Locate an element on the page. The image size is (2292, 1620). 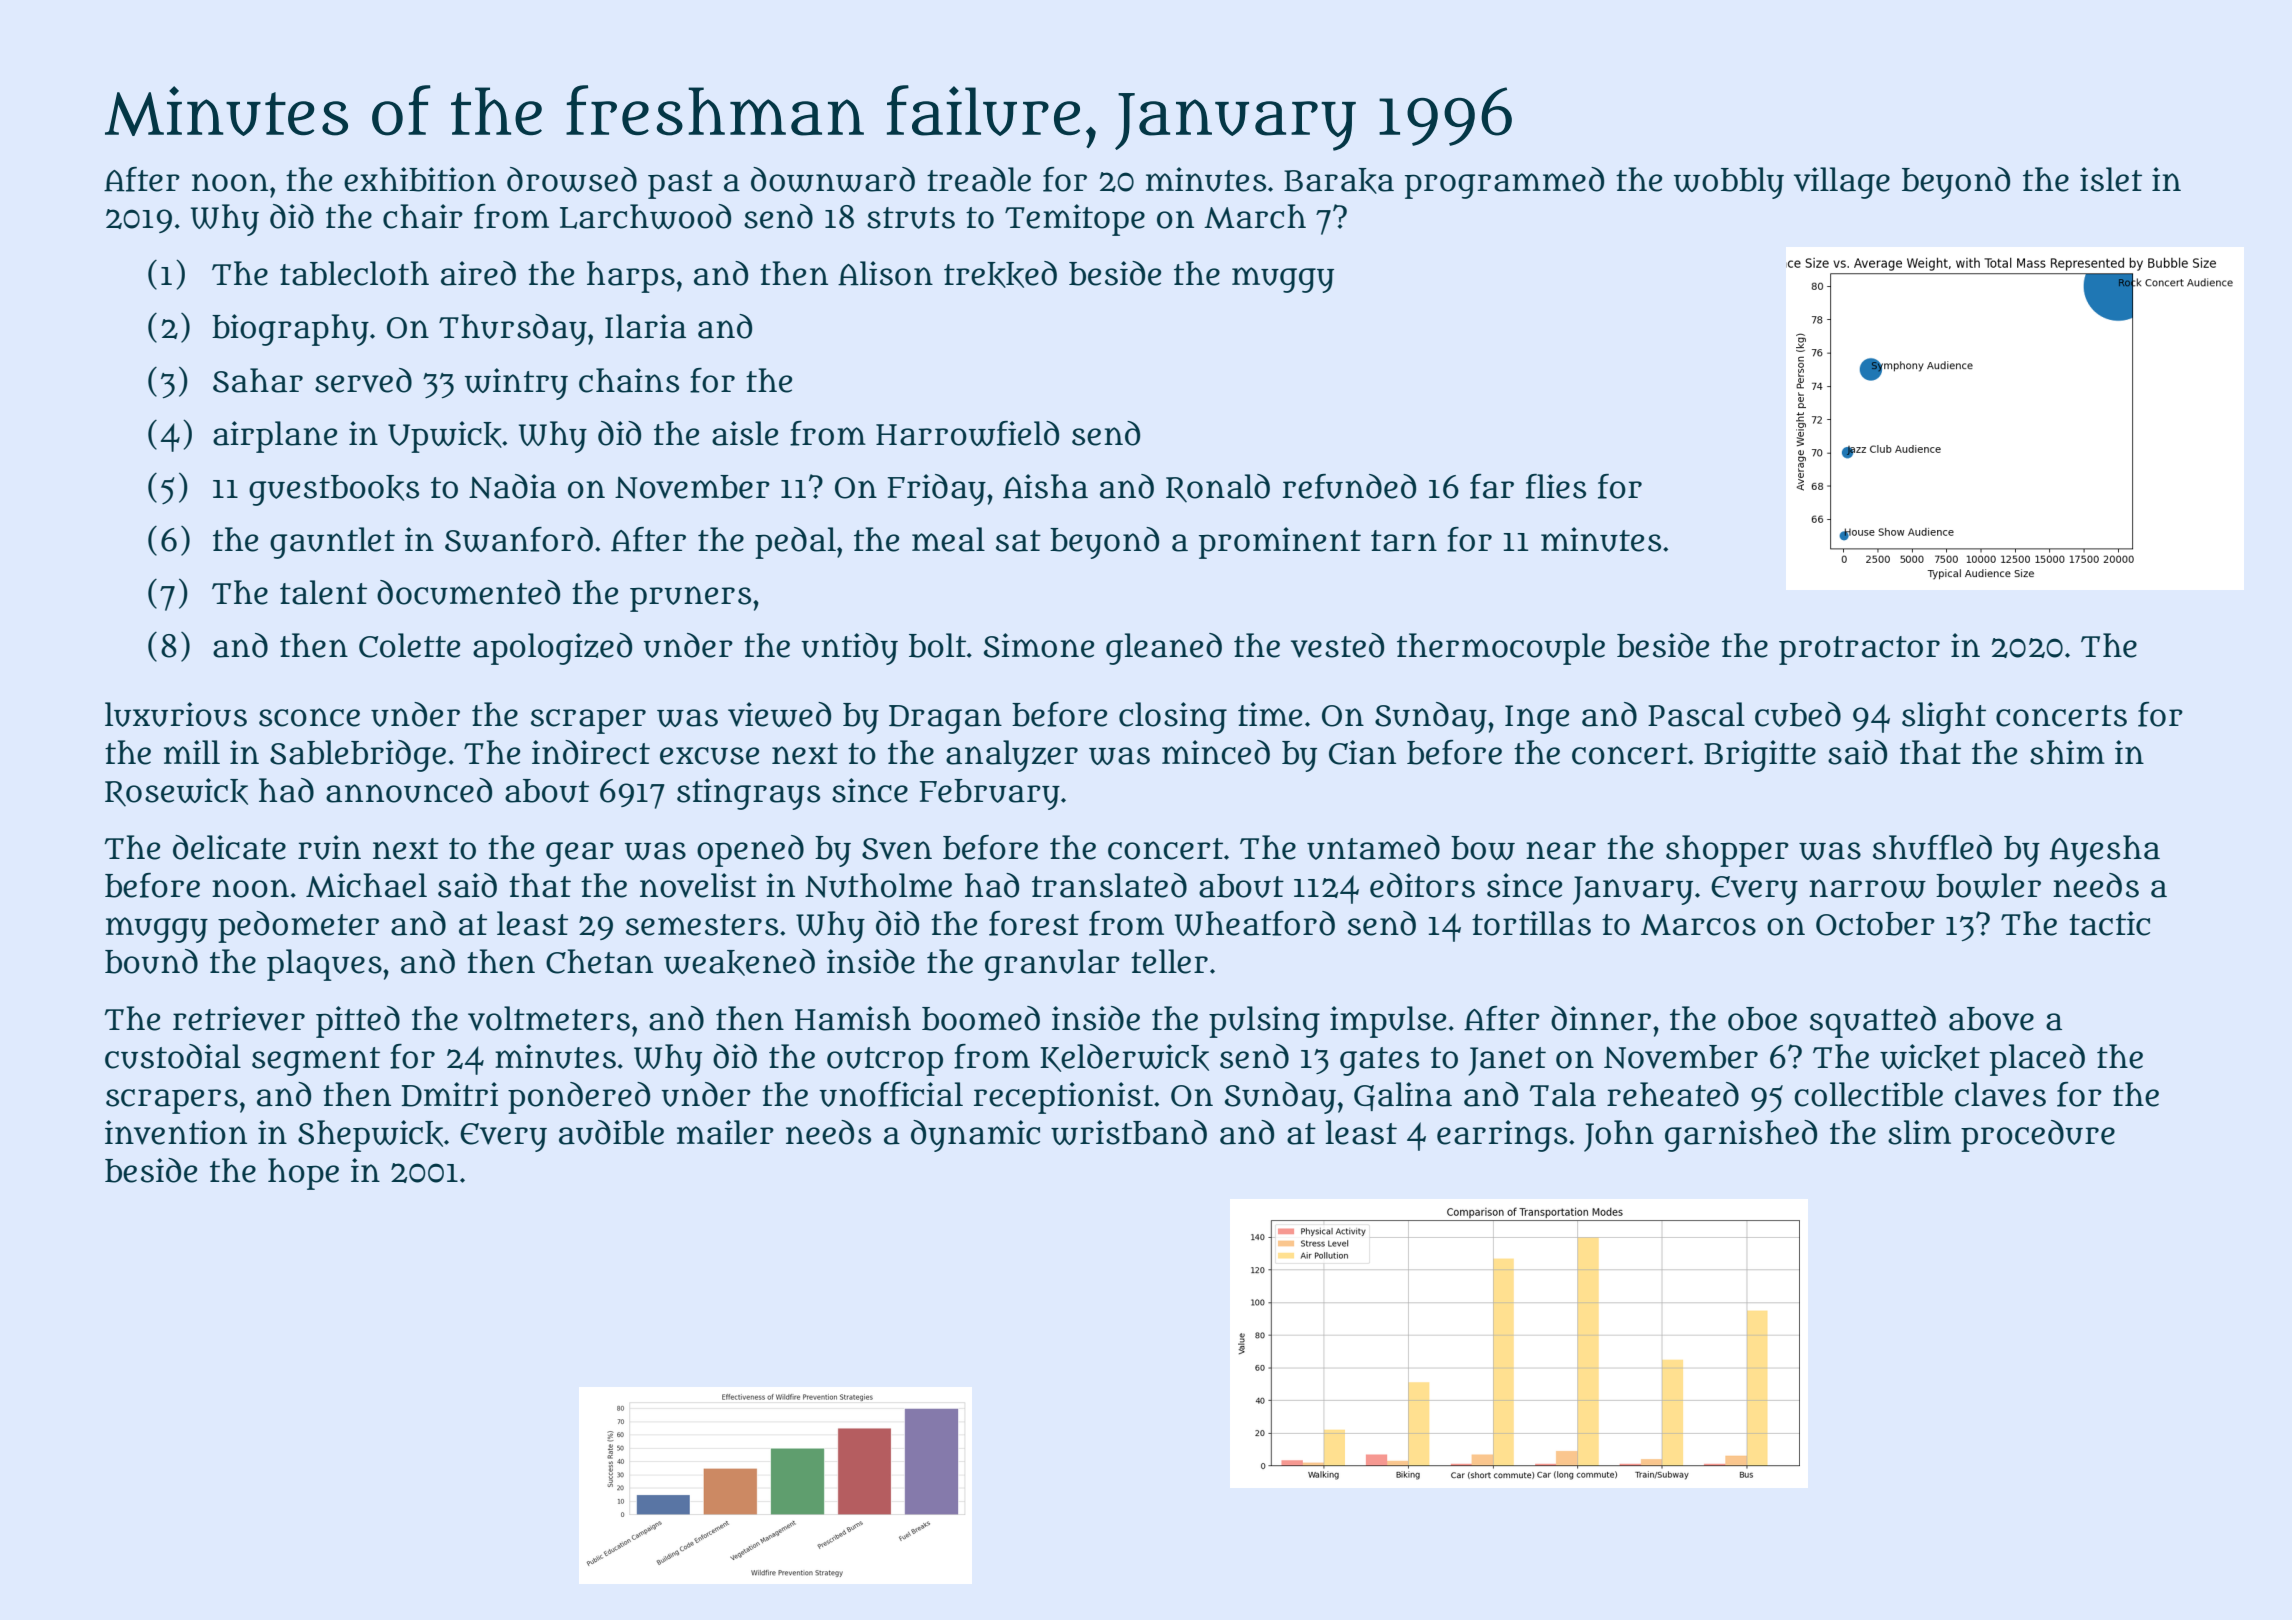
Galina is located at coordinates (1403, 1096).
